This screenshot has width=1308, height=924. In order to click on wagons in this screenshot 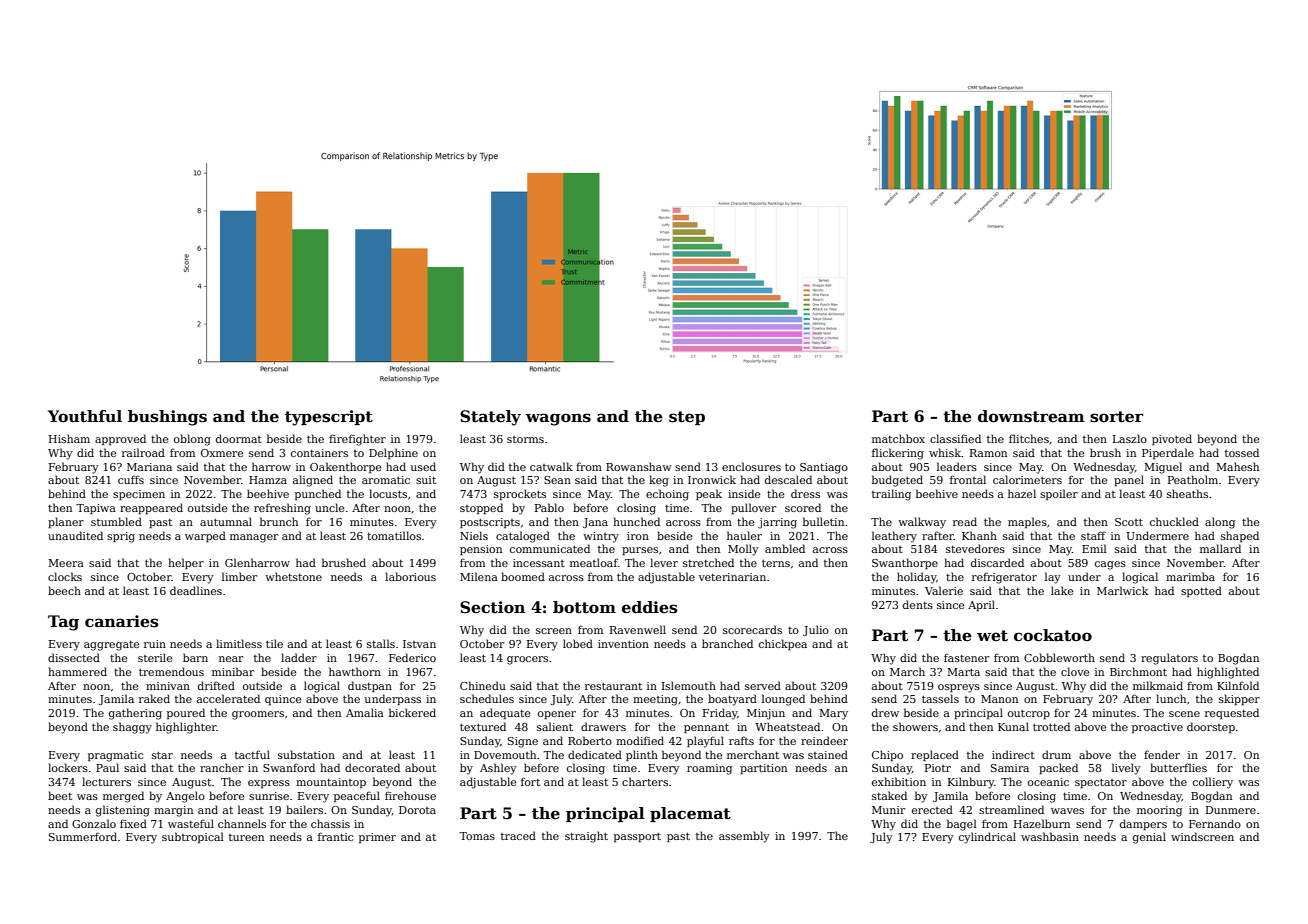, I will do `click(558, 419)`.
